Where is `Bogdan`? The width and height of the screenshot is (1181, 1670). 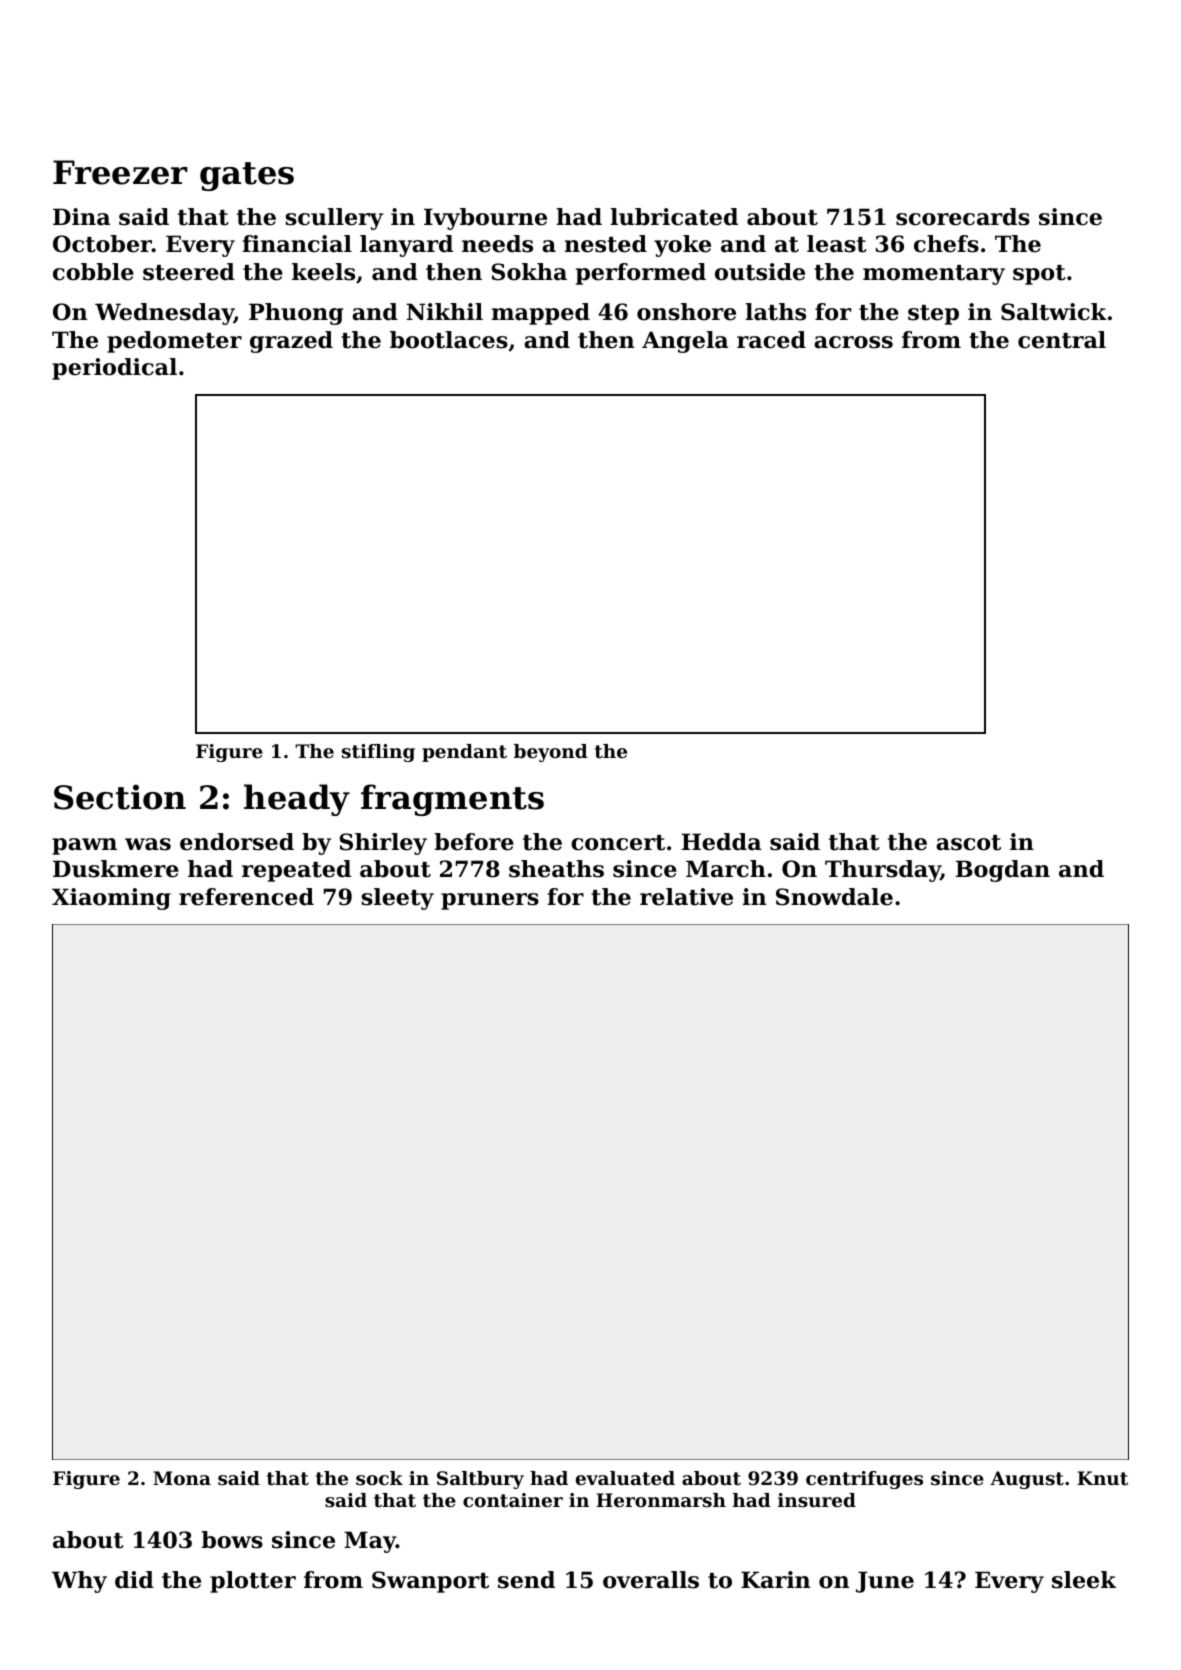
Bogdan is located at coordinates (1003, 871).
